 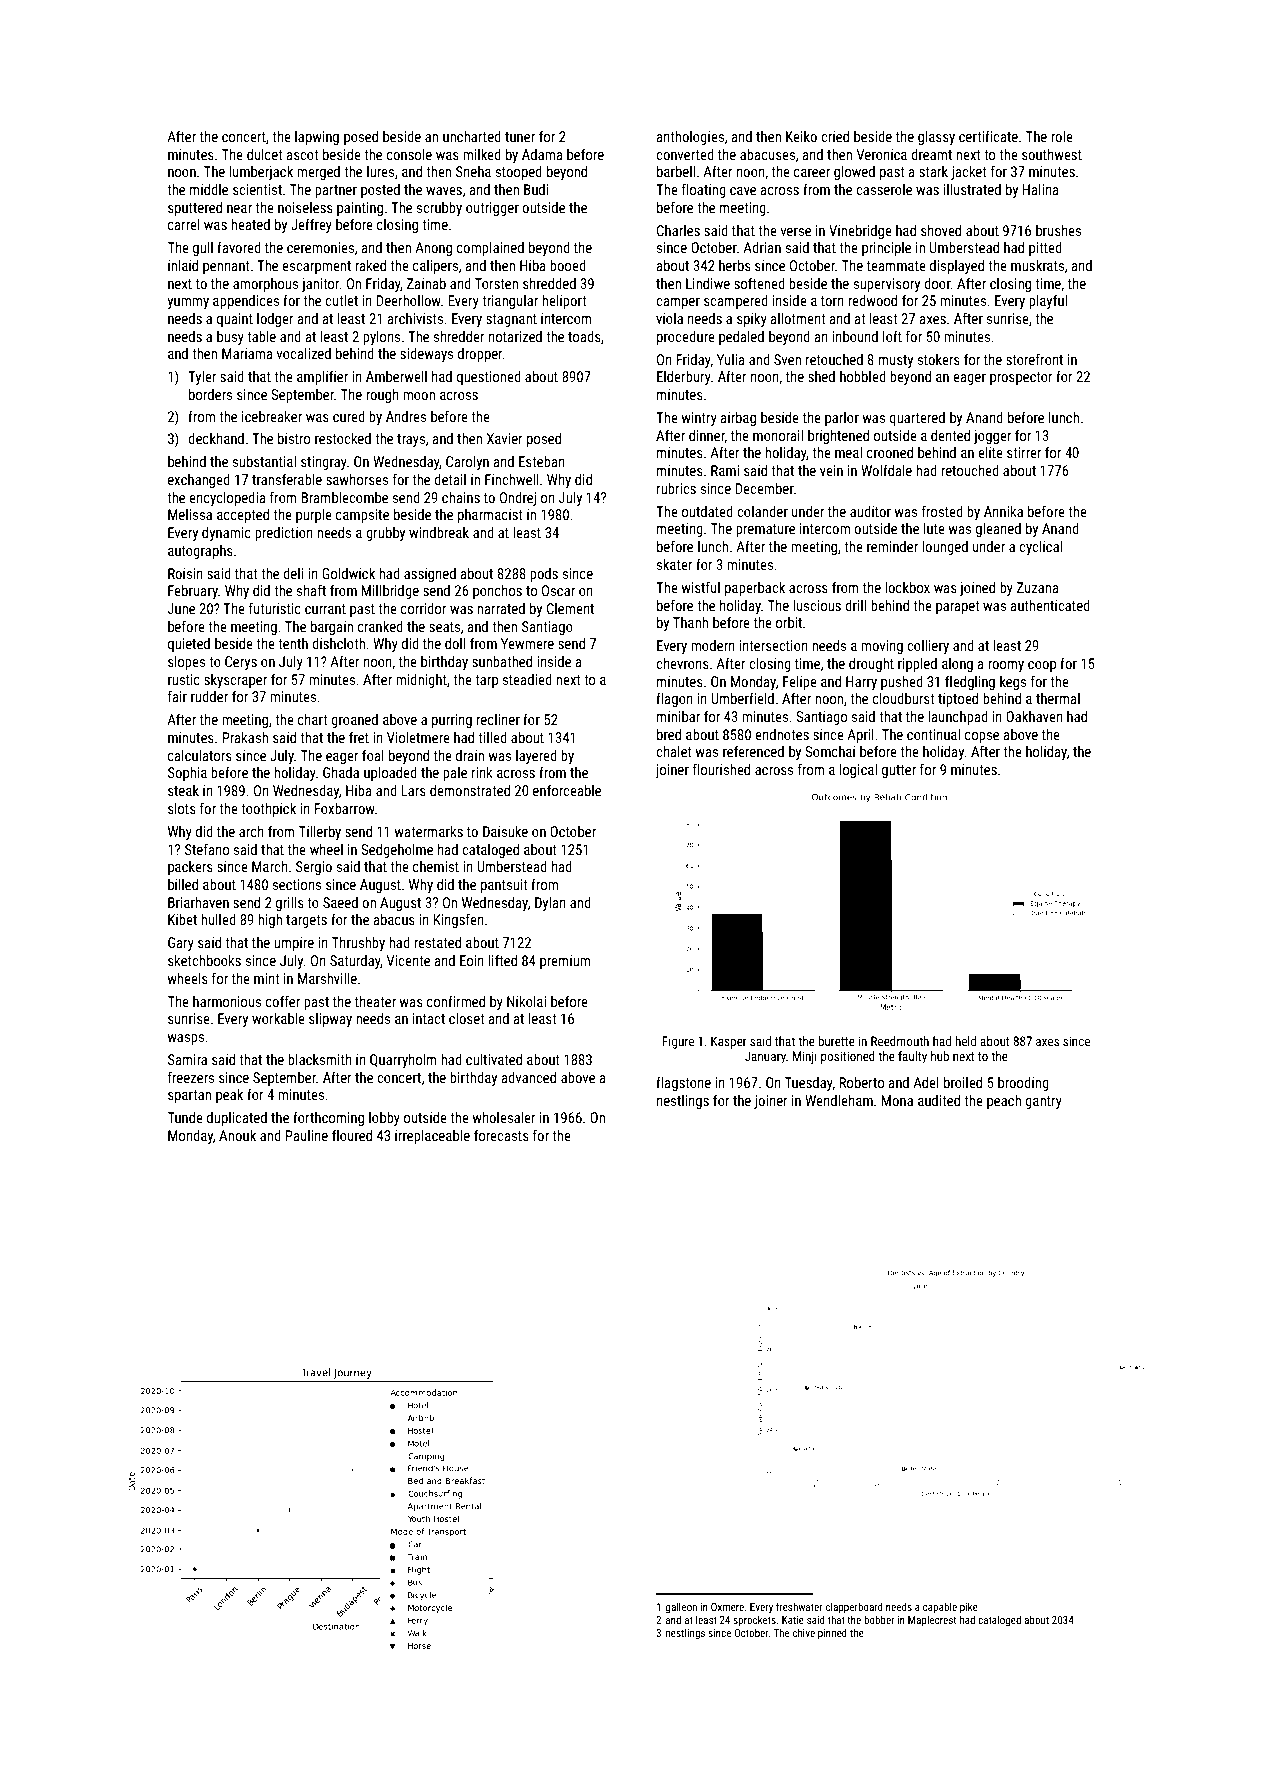 I want to click on Oxmere, so click(x=727, y=1607).
